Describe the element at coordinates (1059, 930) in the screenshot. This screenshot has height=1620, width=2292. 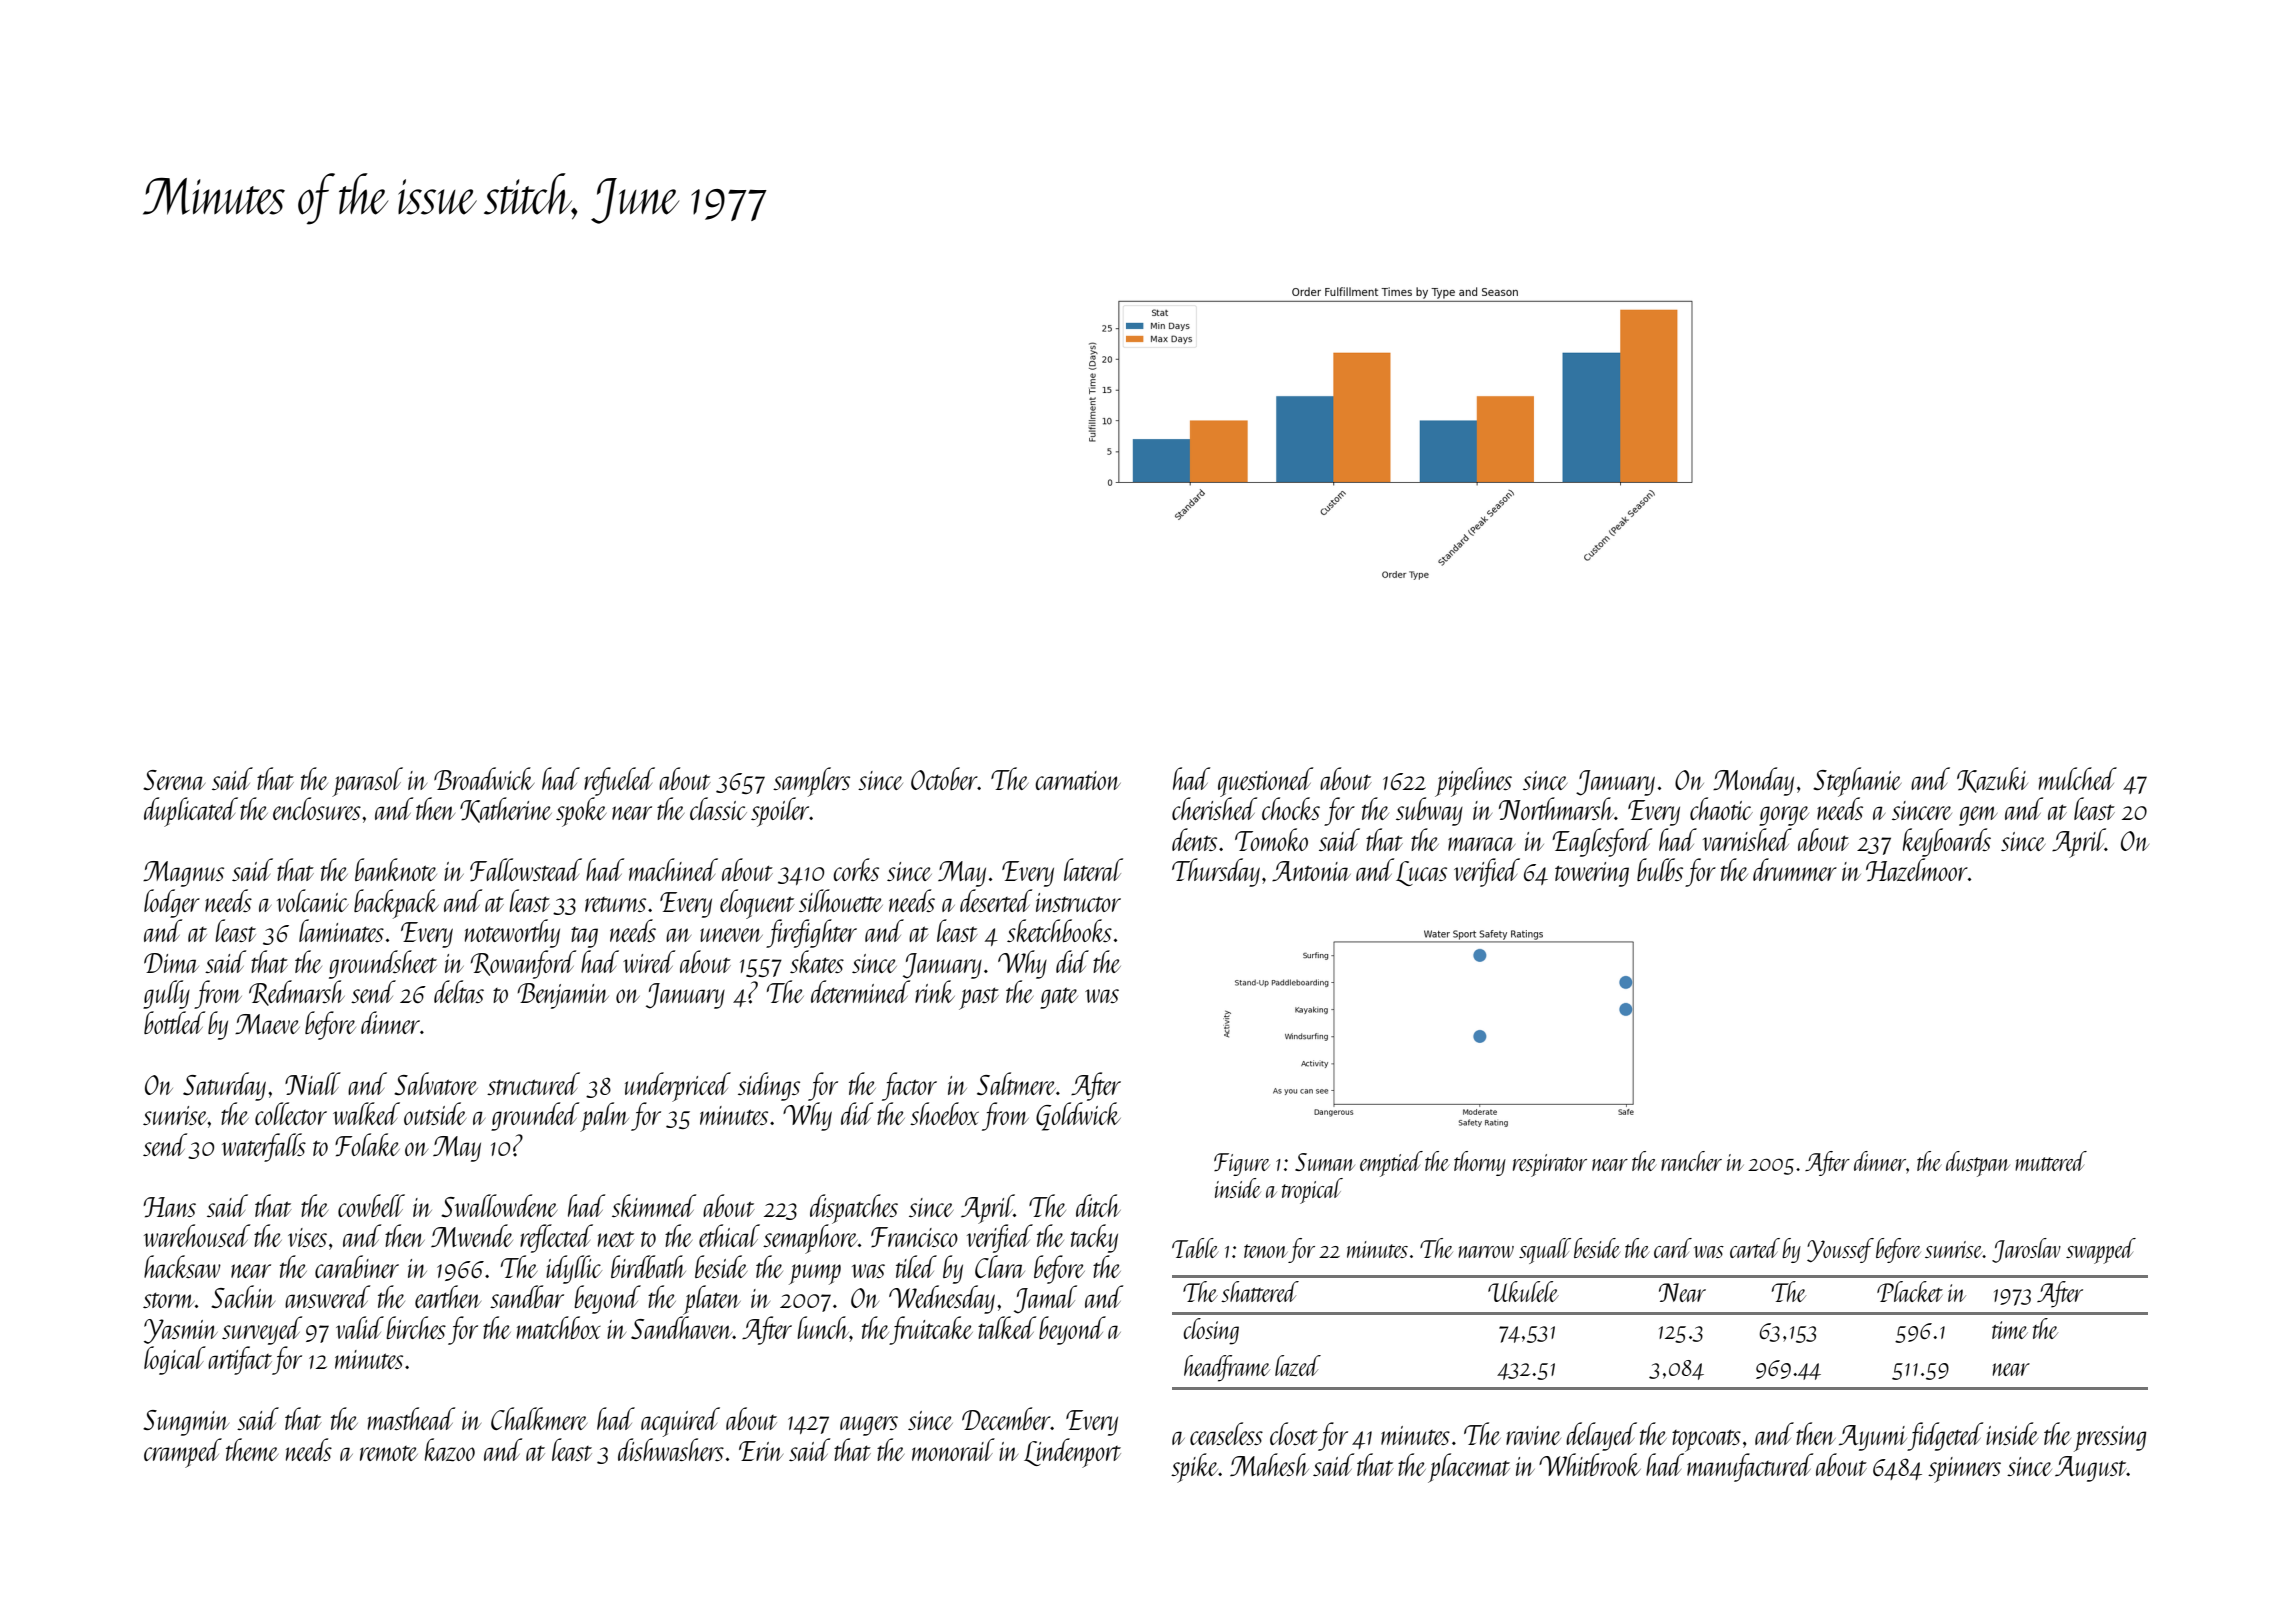
I see `sketchbooks` at that location.
